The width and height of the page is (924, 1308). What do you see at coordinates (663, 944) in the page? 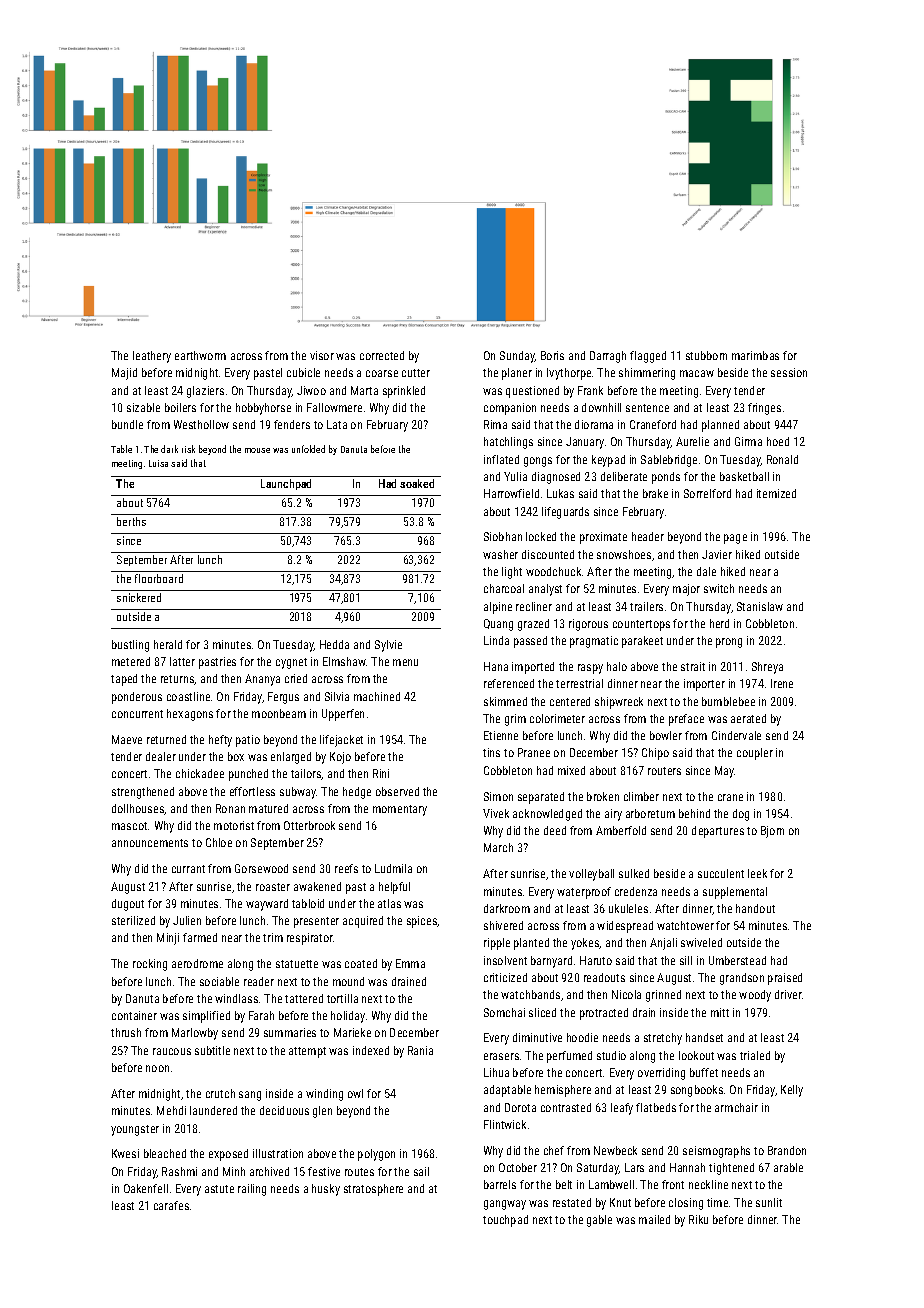
I see `Anjali` at bounding box center [663, 944].
